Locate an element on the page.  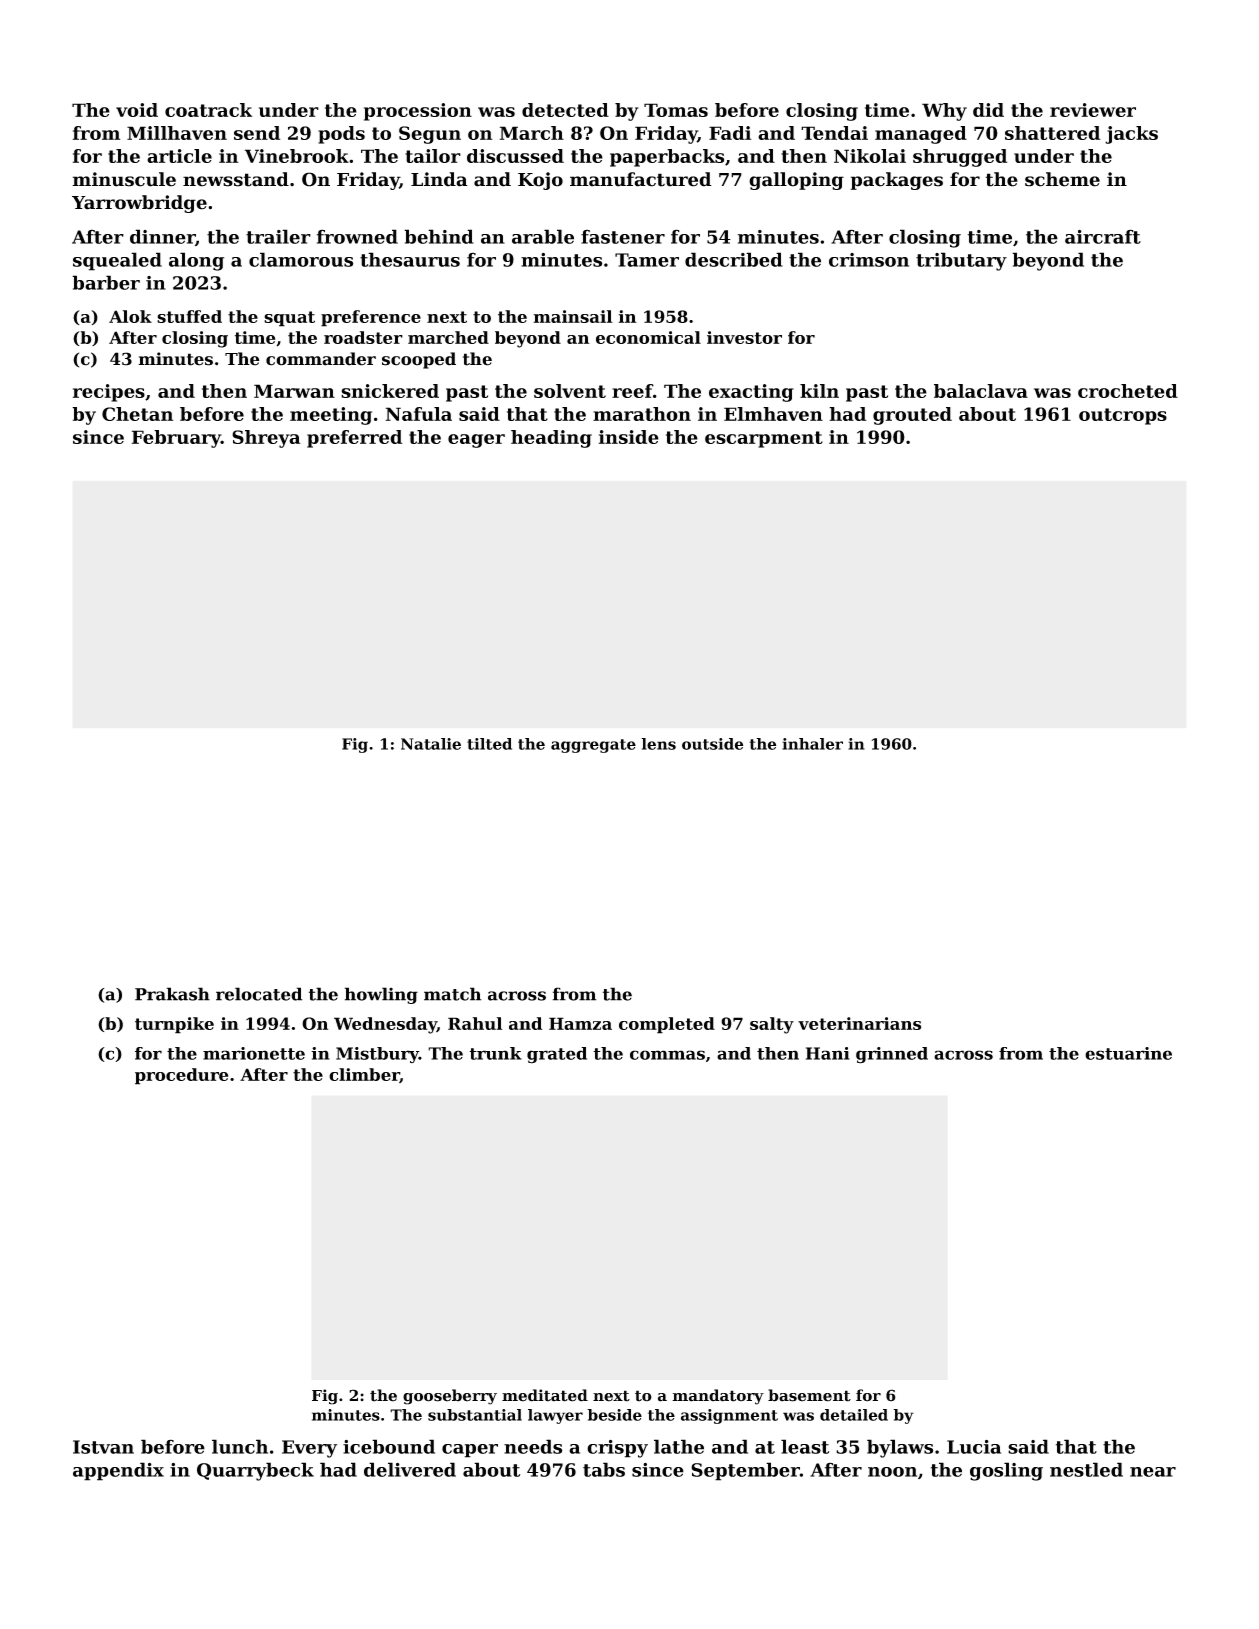
Lucia is located at coordinates (974, 1447).
